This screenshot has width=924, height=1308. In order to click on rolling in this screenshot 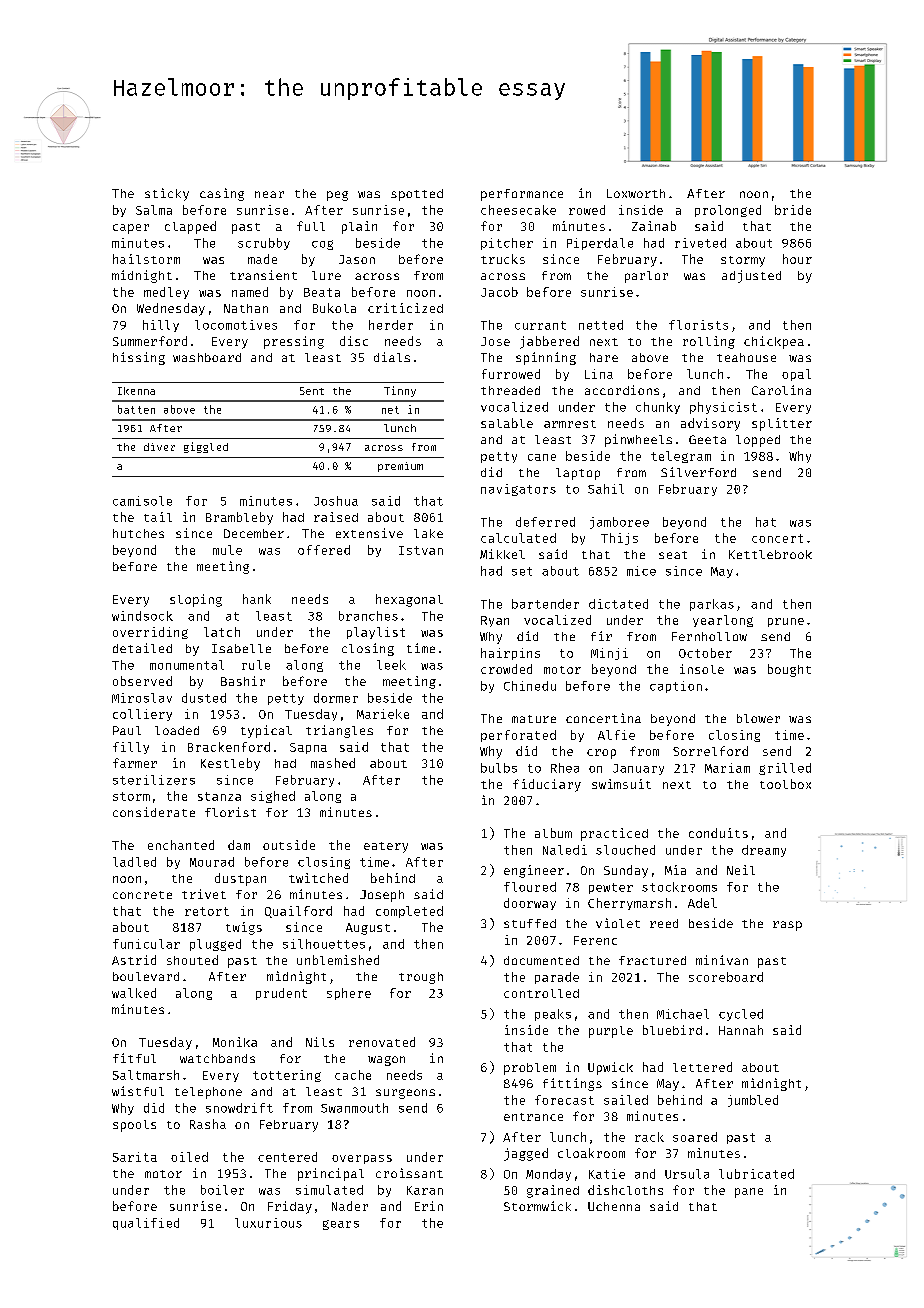, I will do `click(709, 342)`.
